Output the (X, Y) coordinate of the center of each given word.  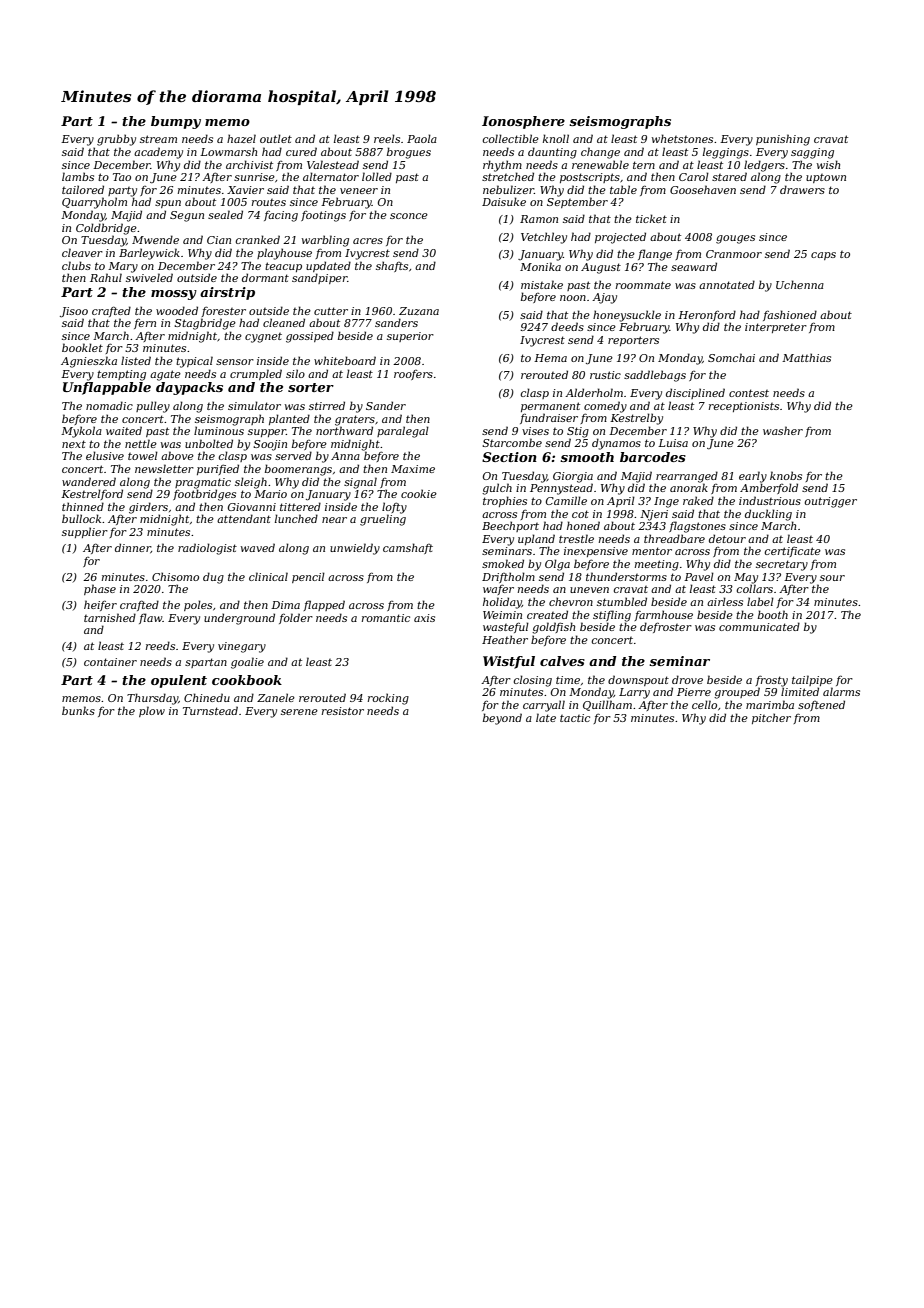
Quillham (607, 705)
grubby (116, 140)
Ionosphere (523, 122)
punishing (783, 140)
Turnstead (210, 710)
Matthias (806, 357)
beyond (502, 719)
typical (194, 362)
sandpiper (319, 278)
